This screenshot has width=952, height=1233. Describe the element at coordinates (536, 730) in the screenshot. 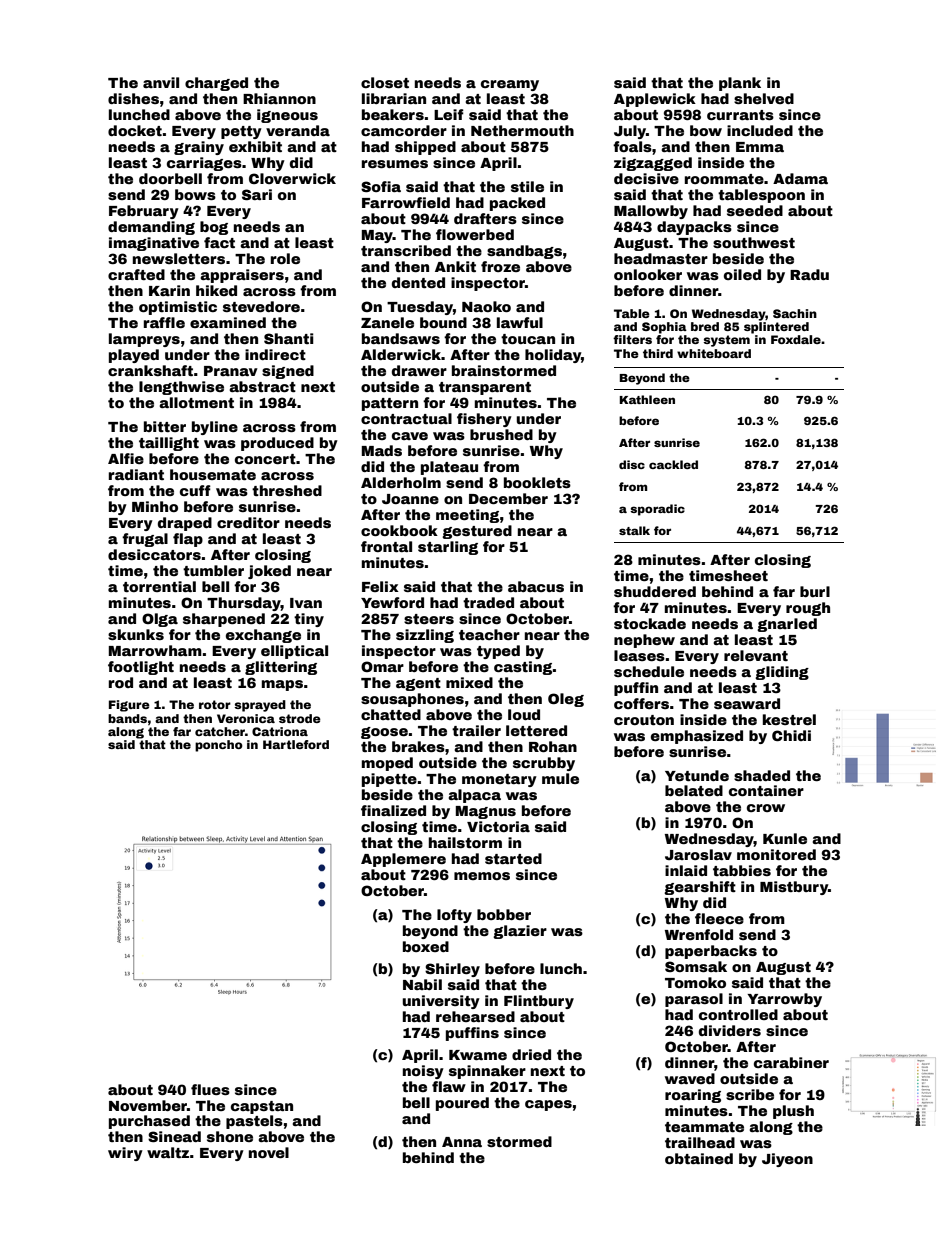

I see `lettered` at that location.
